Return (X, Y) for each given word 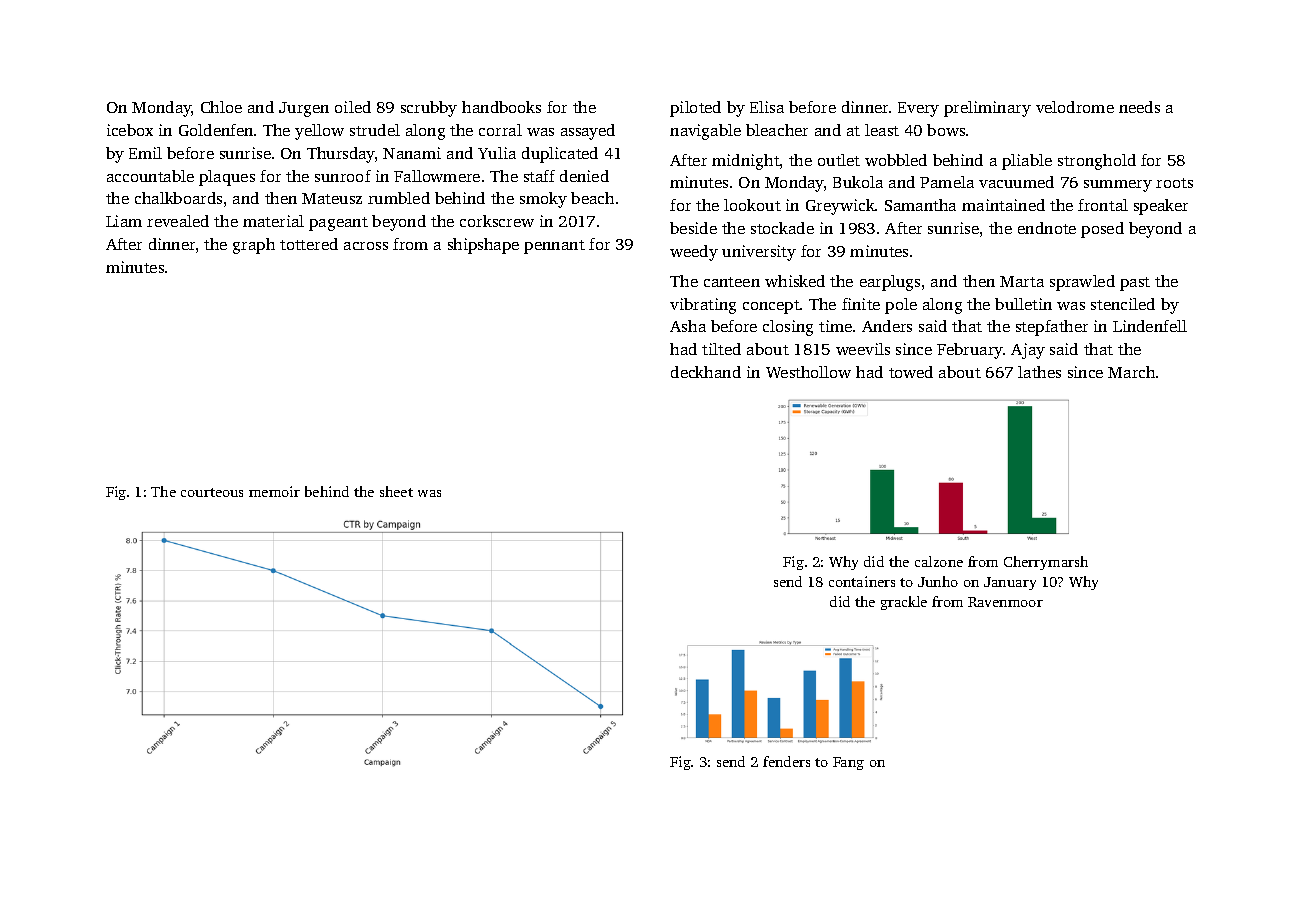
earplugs (890, 283)
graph (254, 246)
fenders (786, 761)
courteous (212, 492)
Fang (848, 763)
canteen (732, 282)
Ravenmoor (1005, 602)
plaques (227, 178)
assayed (588, 132)
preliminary (987, 109)
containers (862, 581)
